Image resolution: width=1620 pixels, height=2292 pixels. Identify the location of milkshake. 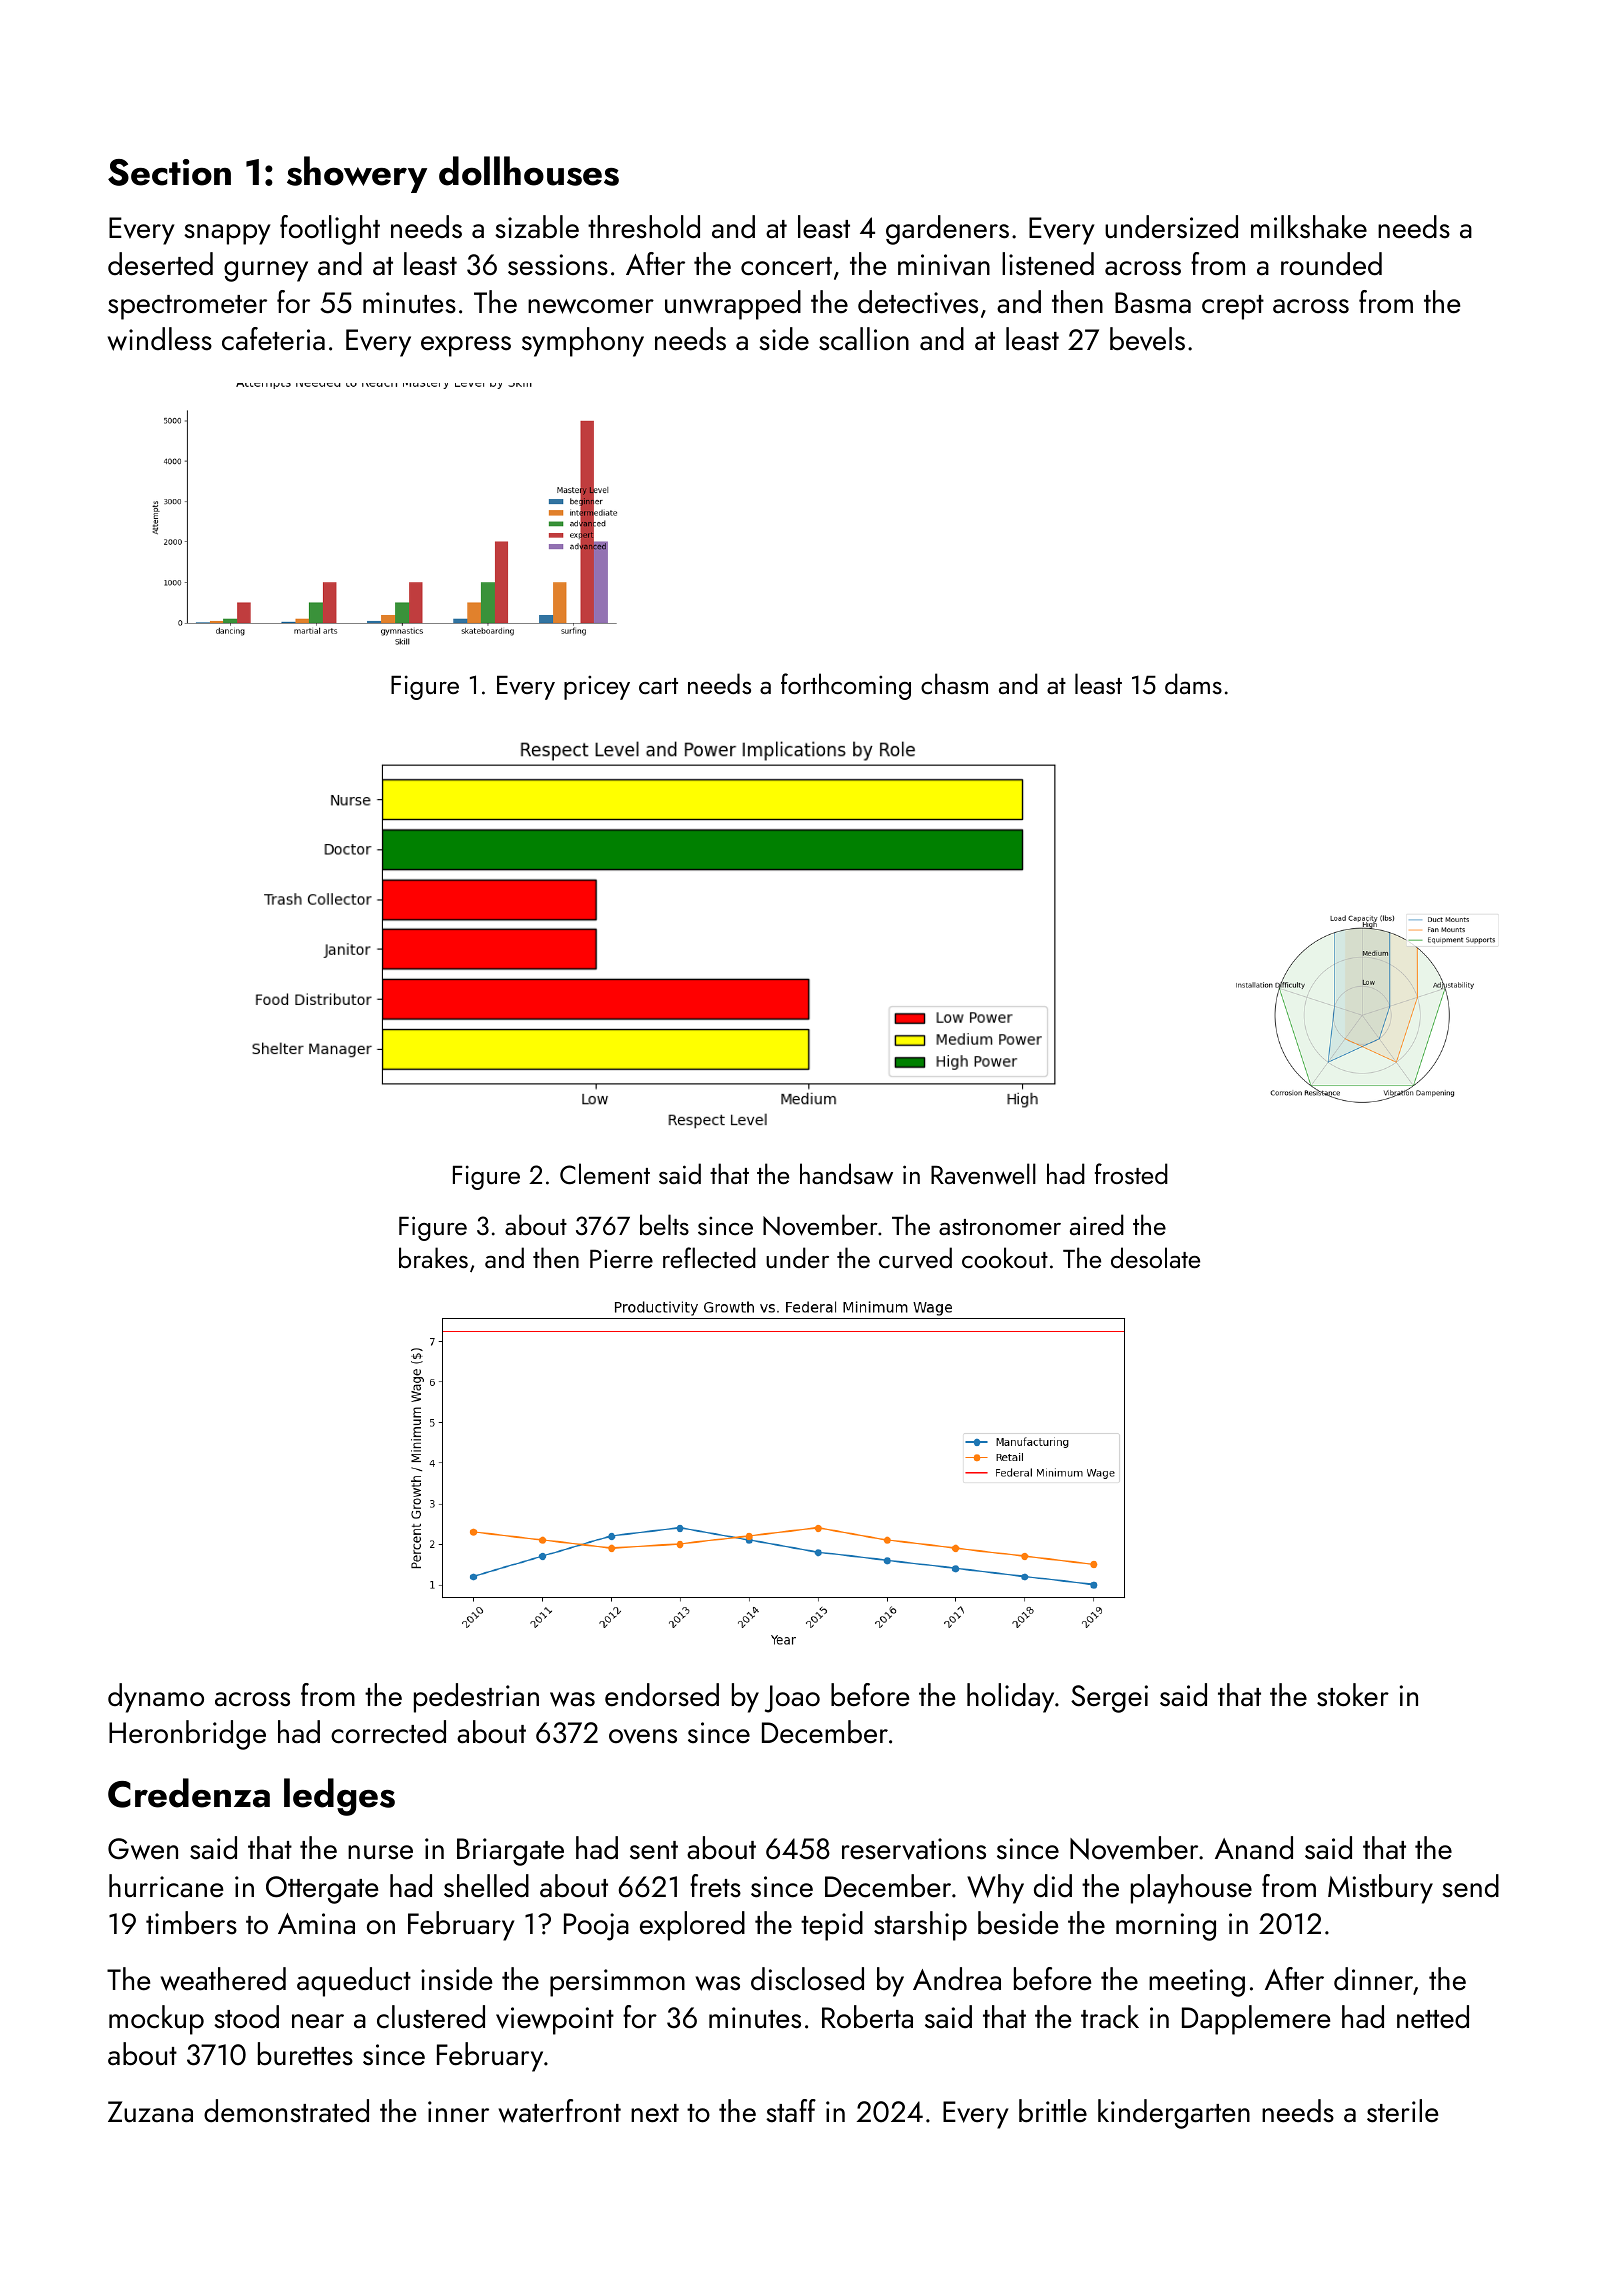
(1309, 227).
